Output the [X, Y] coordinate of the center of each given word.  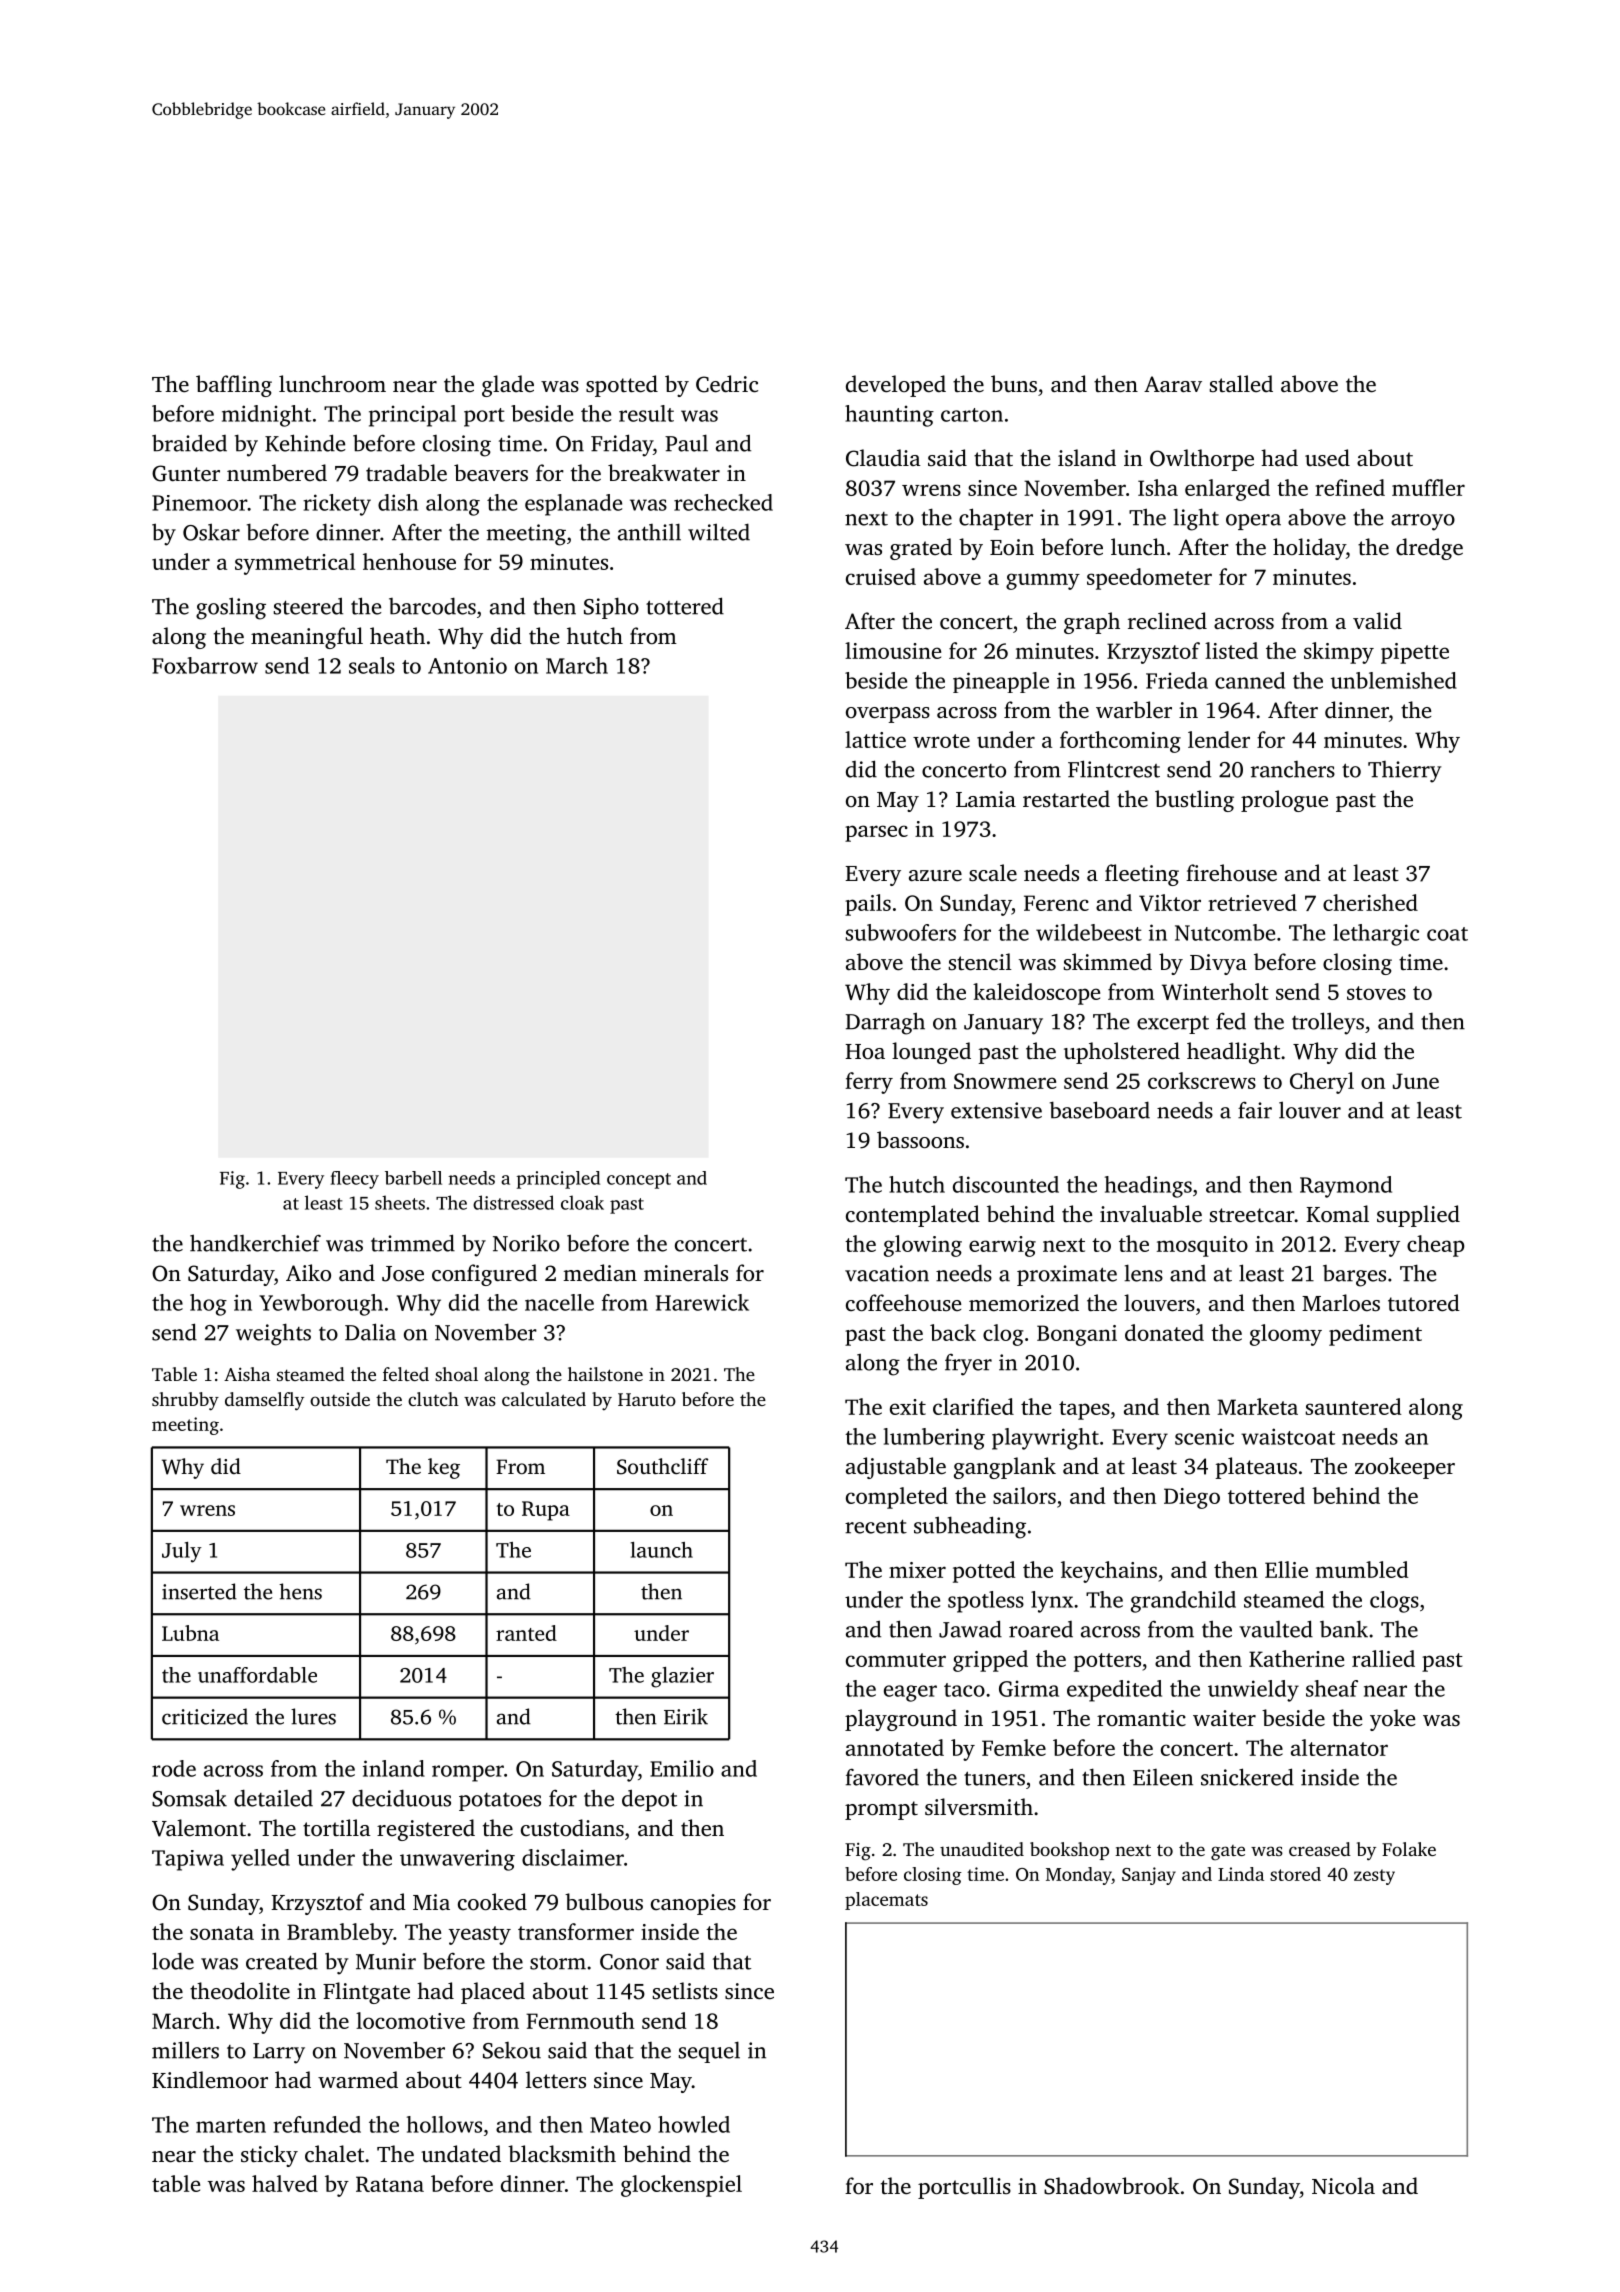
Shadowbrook [1111, 2186]
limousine [893, 650]
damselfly [264, 1401]
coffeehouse [903, 1303]
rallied [1383, 1658]
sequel [709, 2052]
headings [1148, 1187]
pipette [1415, 653]
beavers [491, 473]
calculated [544, 1399]
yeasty [480, 1935]
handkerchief [255, 1243]
